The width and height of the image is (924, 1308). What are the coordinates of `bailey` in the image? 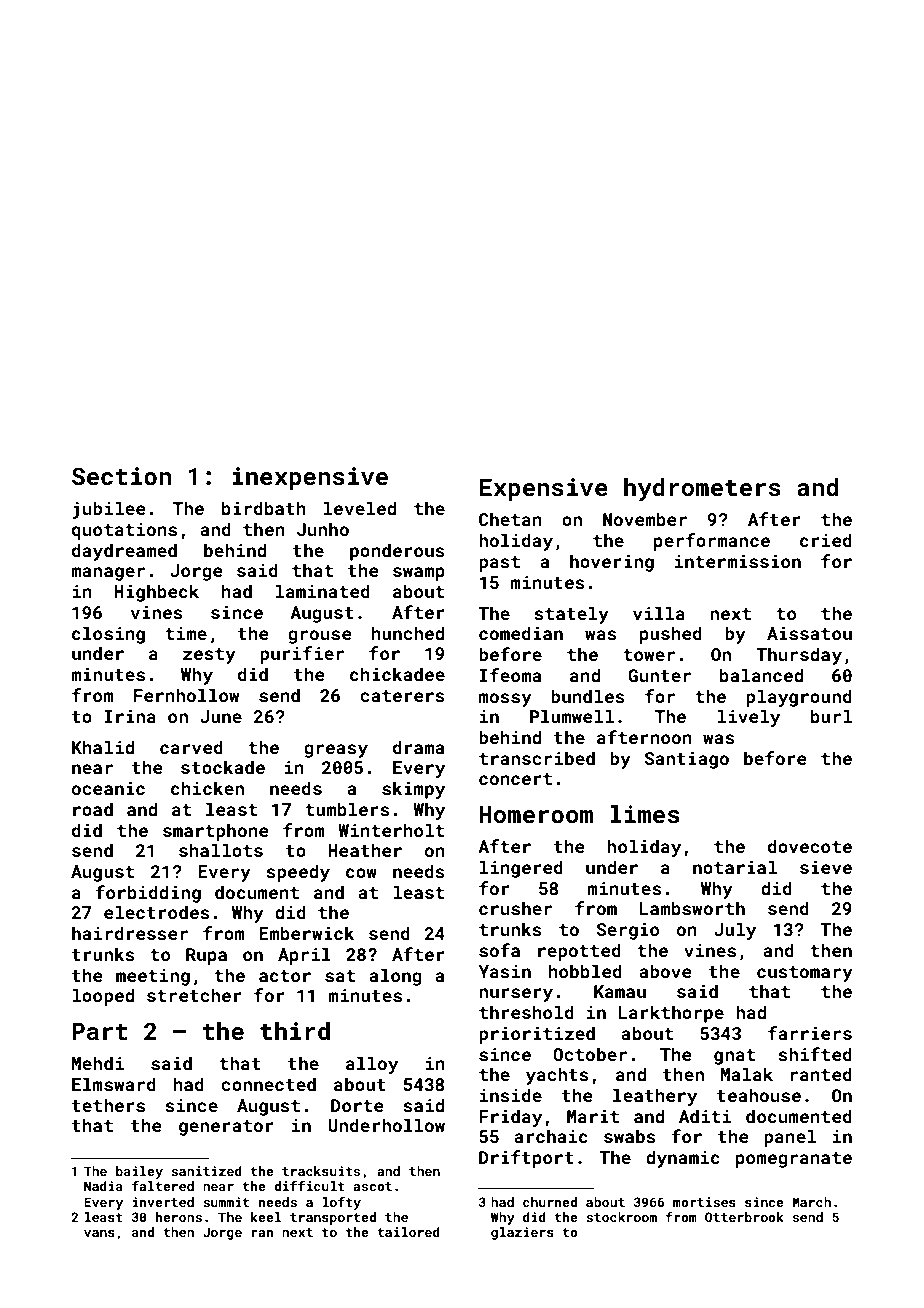 It's located at (139, 1172).
